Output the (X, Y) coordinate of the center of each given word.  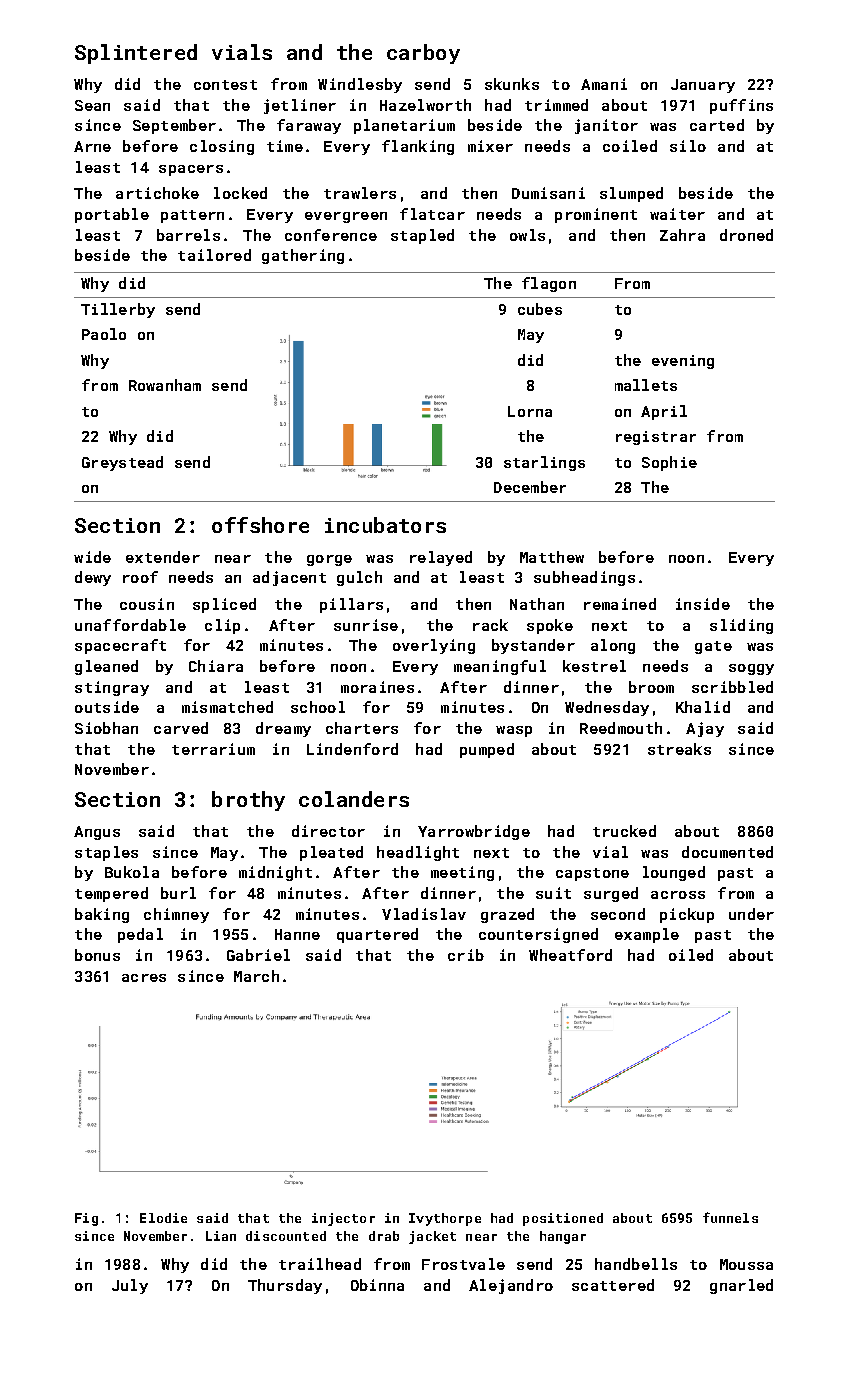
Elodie (163, 1218)
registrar (656, 438)
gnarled (741, 1286)
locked (240, 193)
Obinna (377, 1285)
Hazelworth (425, 105)
